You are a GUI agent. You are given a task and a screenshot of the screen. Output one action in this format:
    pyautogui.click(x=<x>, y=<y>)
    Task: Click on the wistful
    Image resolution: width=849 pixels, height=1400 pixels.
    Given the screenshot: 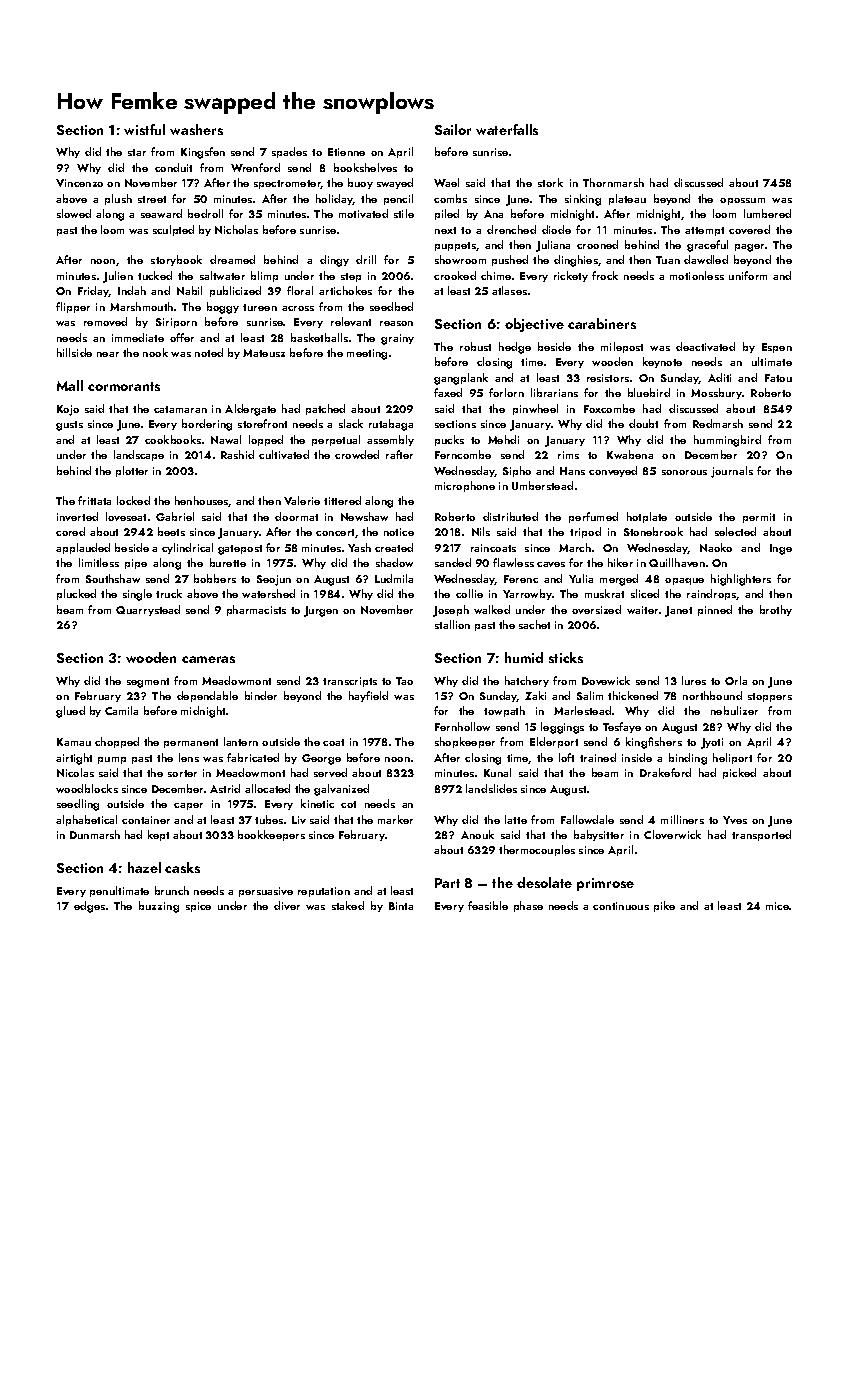 What is the action you would take?
    pyautogui.click(x=144, y=129)
